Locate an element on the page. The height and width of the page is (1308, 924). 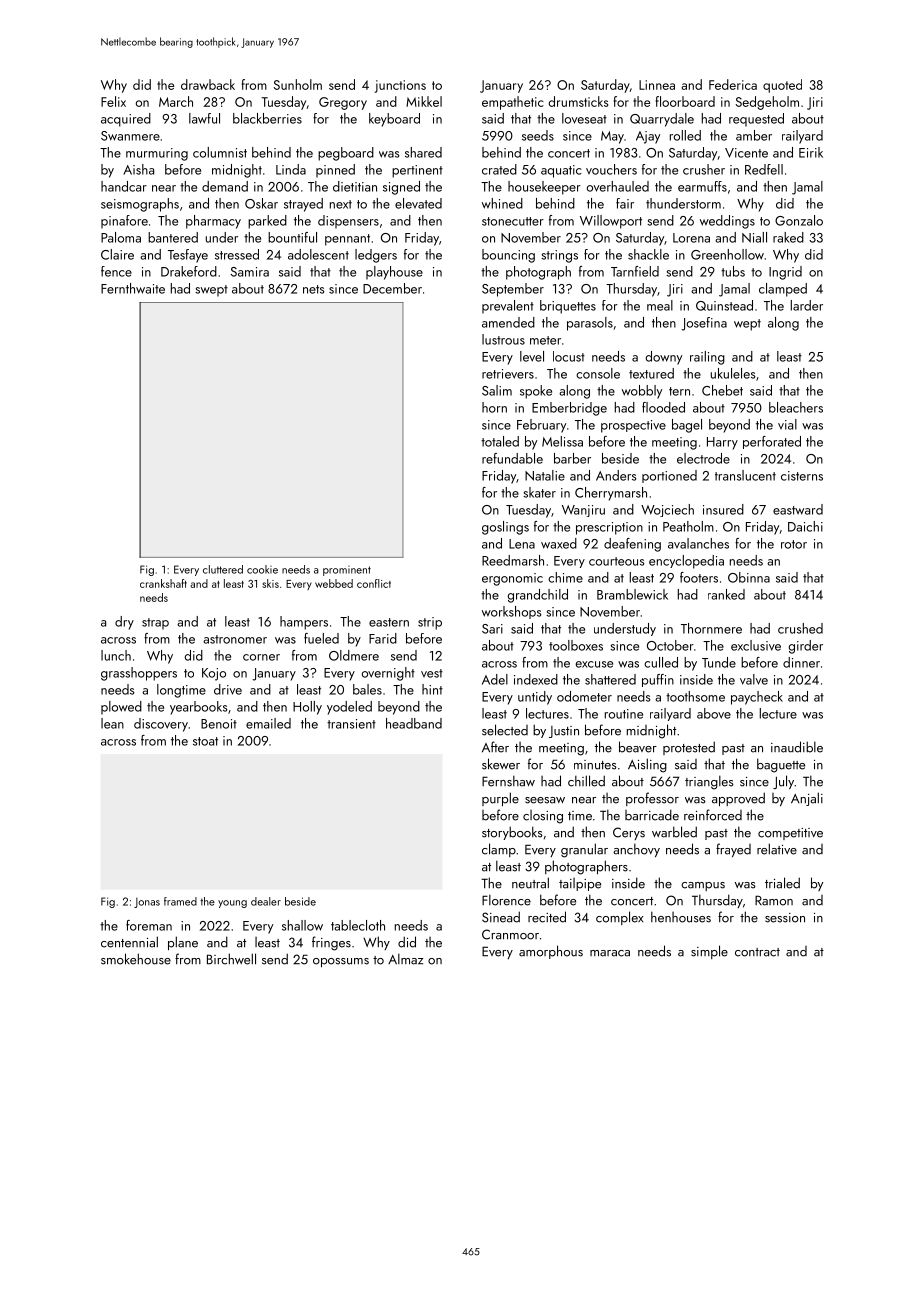
junctions is located at coordinates (400, 86).
